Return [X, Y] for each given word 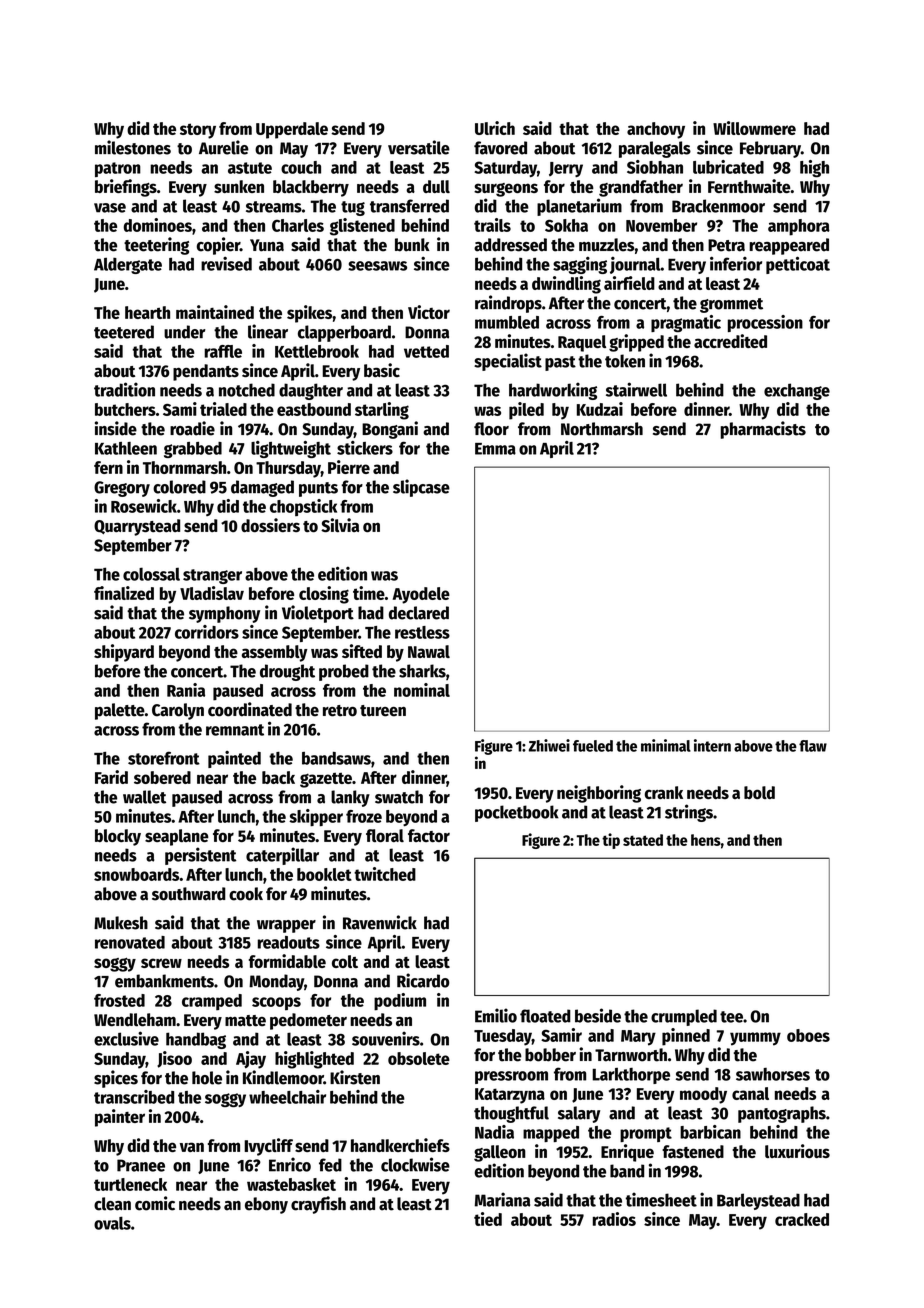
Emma [495, 449]
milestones [133, 147]
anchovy [656, 130]
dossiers [270, 525]
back [278, 777]
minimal [666, 745]
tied [488, 1219]
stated [643, 840]
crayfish [318, 1205]
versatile [419, 147]
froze [364, 816]
